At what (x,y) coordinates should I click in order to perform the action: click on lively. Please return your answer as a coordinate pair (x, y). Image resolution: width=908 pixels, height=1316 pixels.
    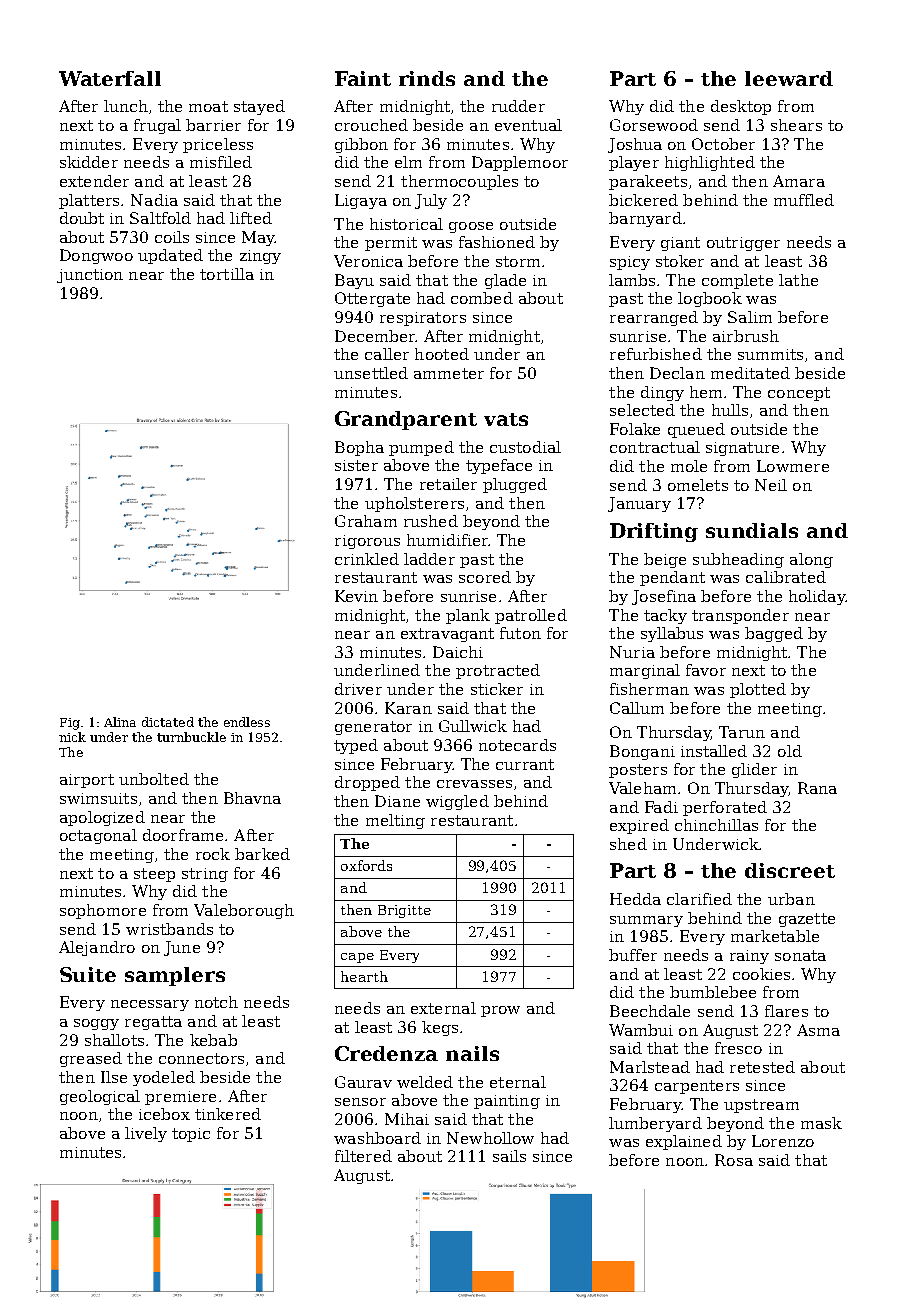
    Looking at the image, I should click on (146, 1134).
